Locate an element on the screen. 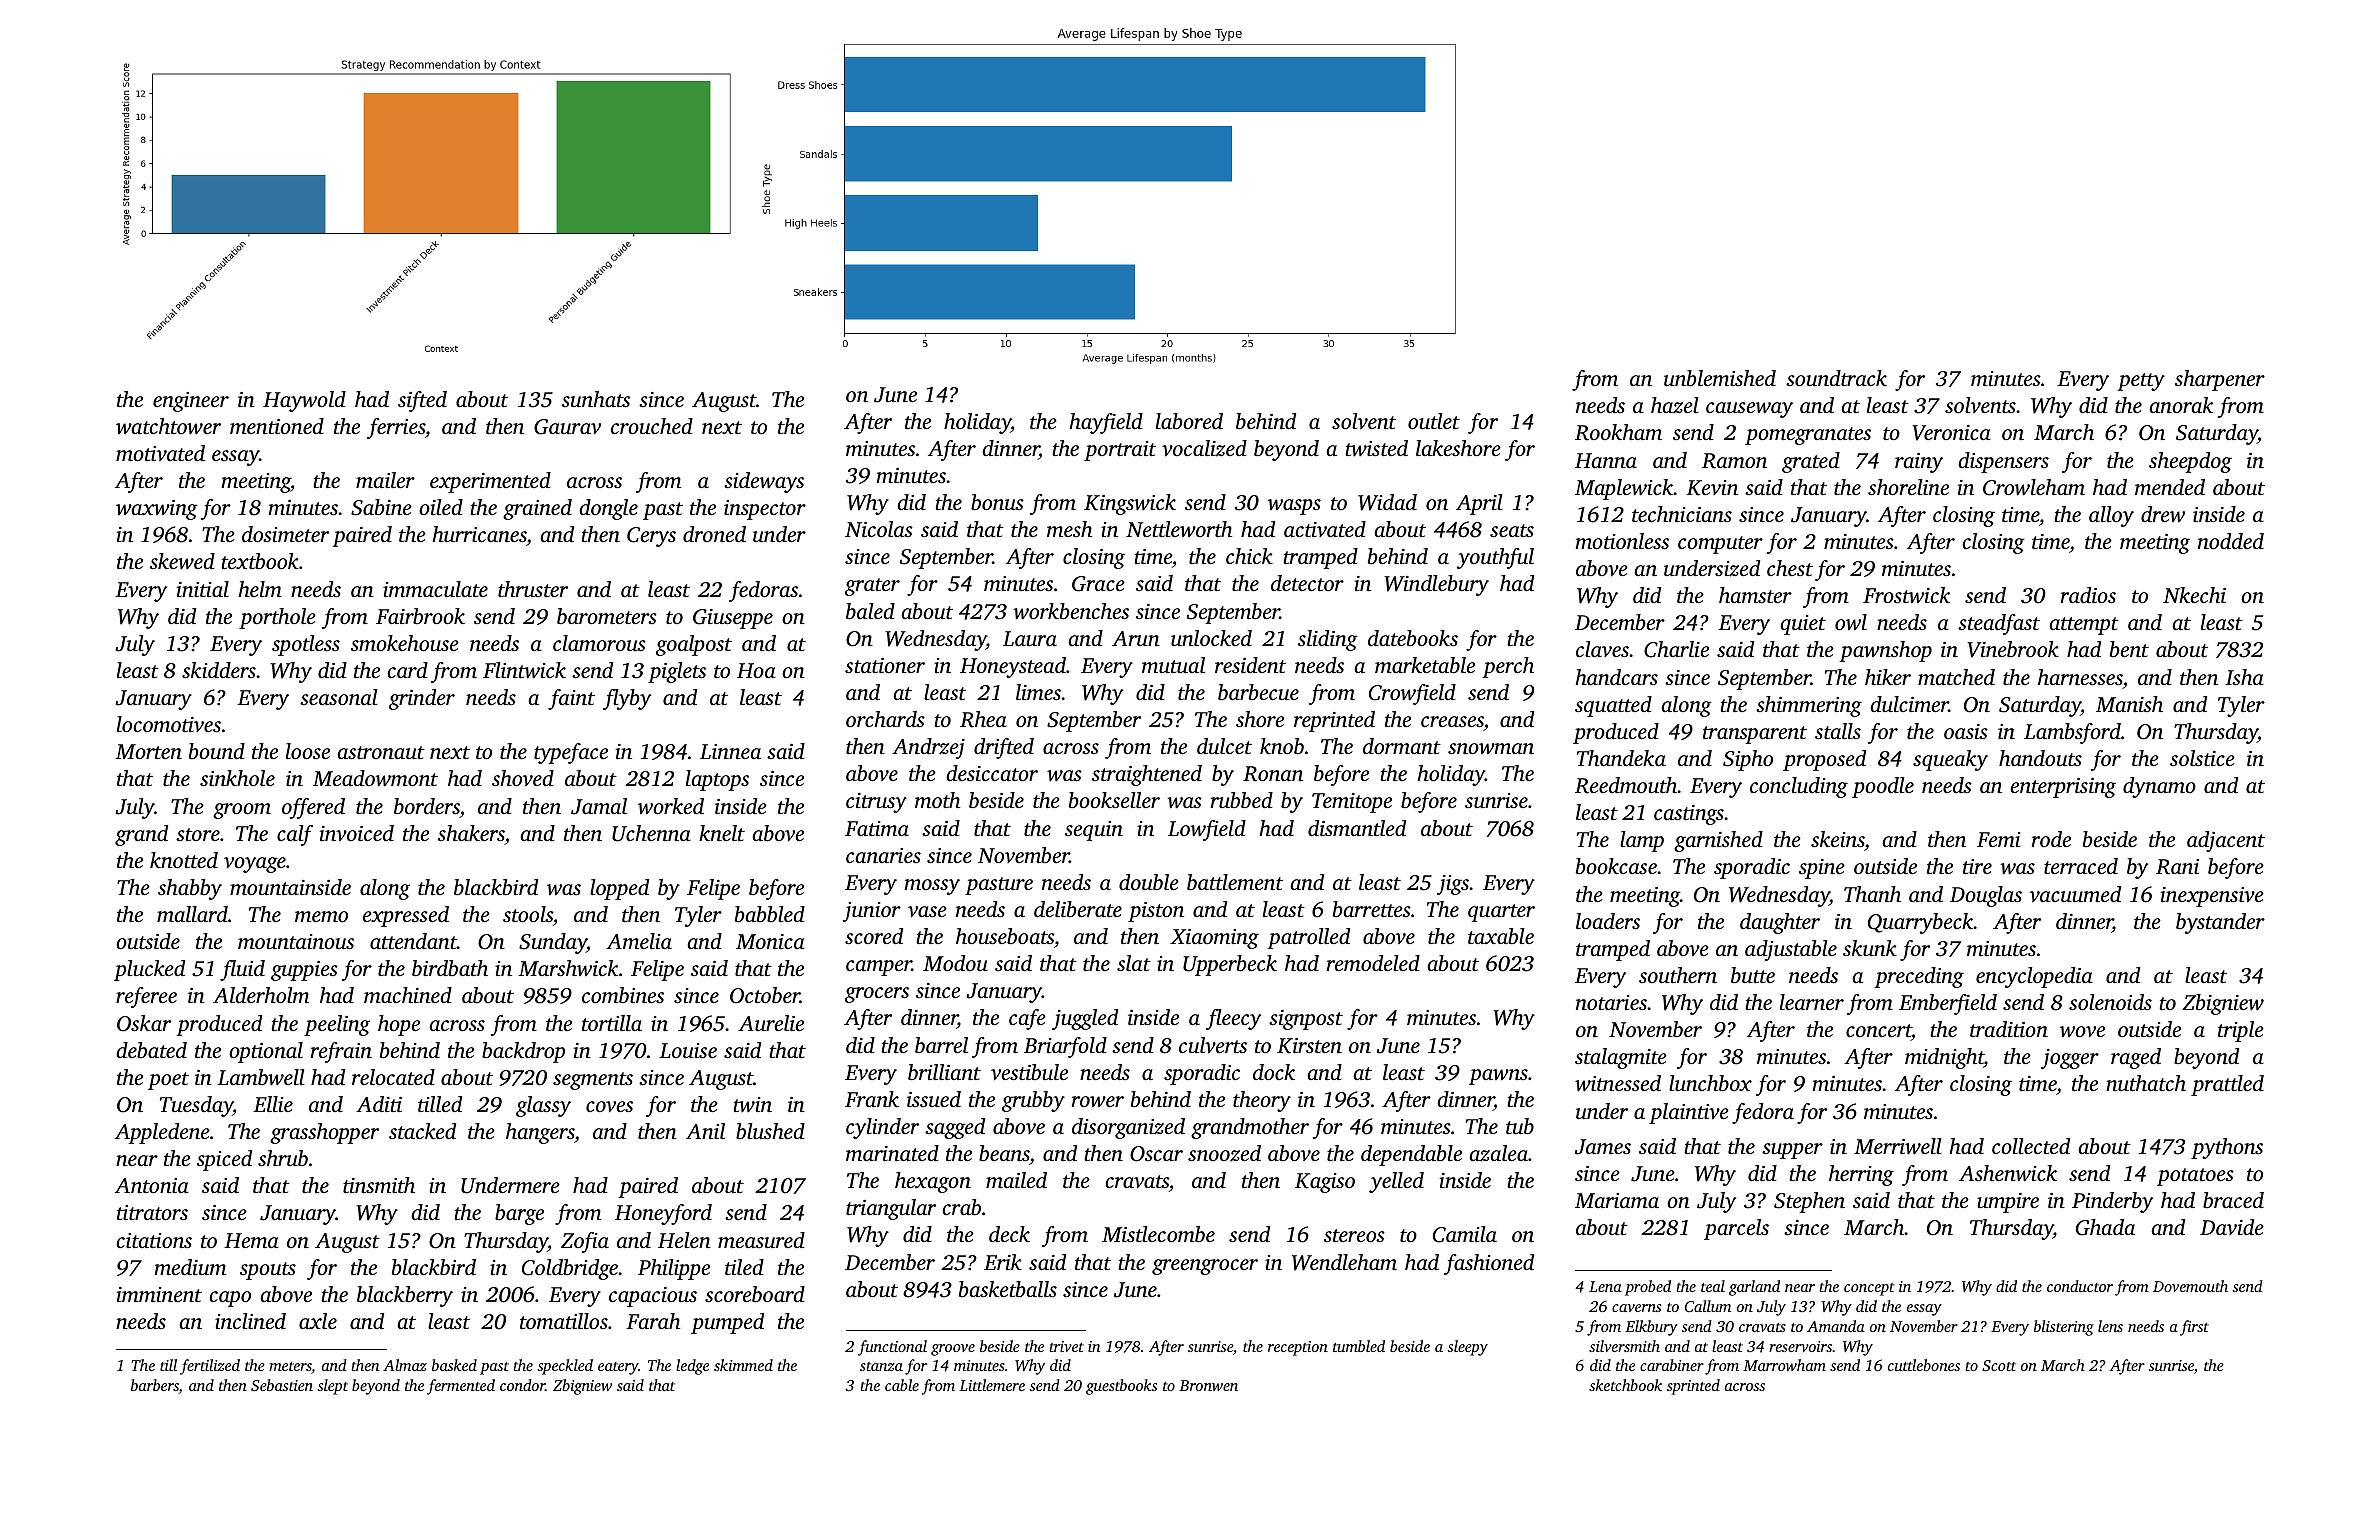 Image resolution: width=2380 pixels, height=1540 pixels. eatery is located at coordinates (618, 1368).
